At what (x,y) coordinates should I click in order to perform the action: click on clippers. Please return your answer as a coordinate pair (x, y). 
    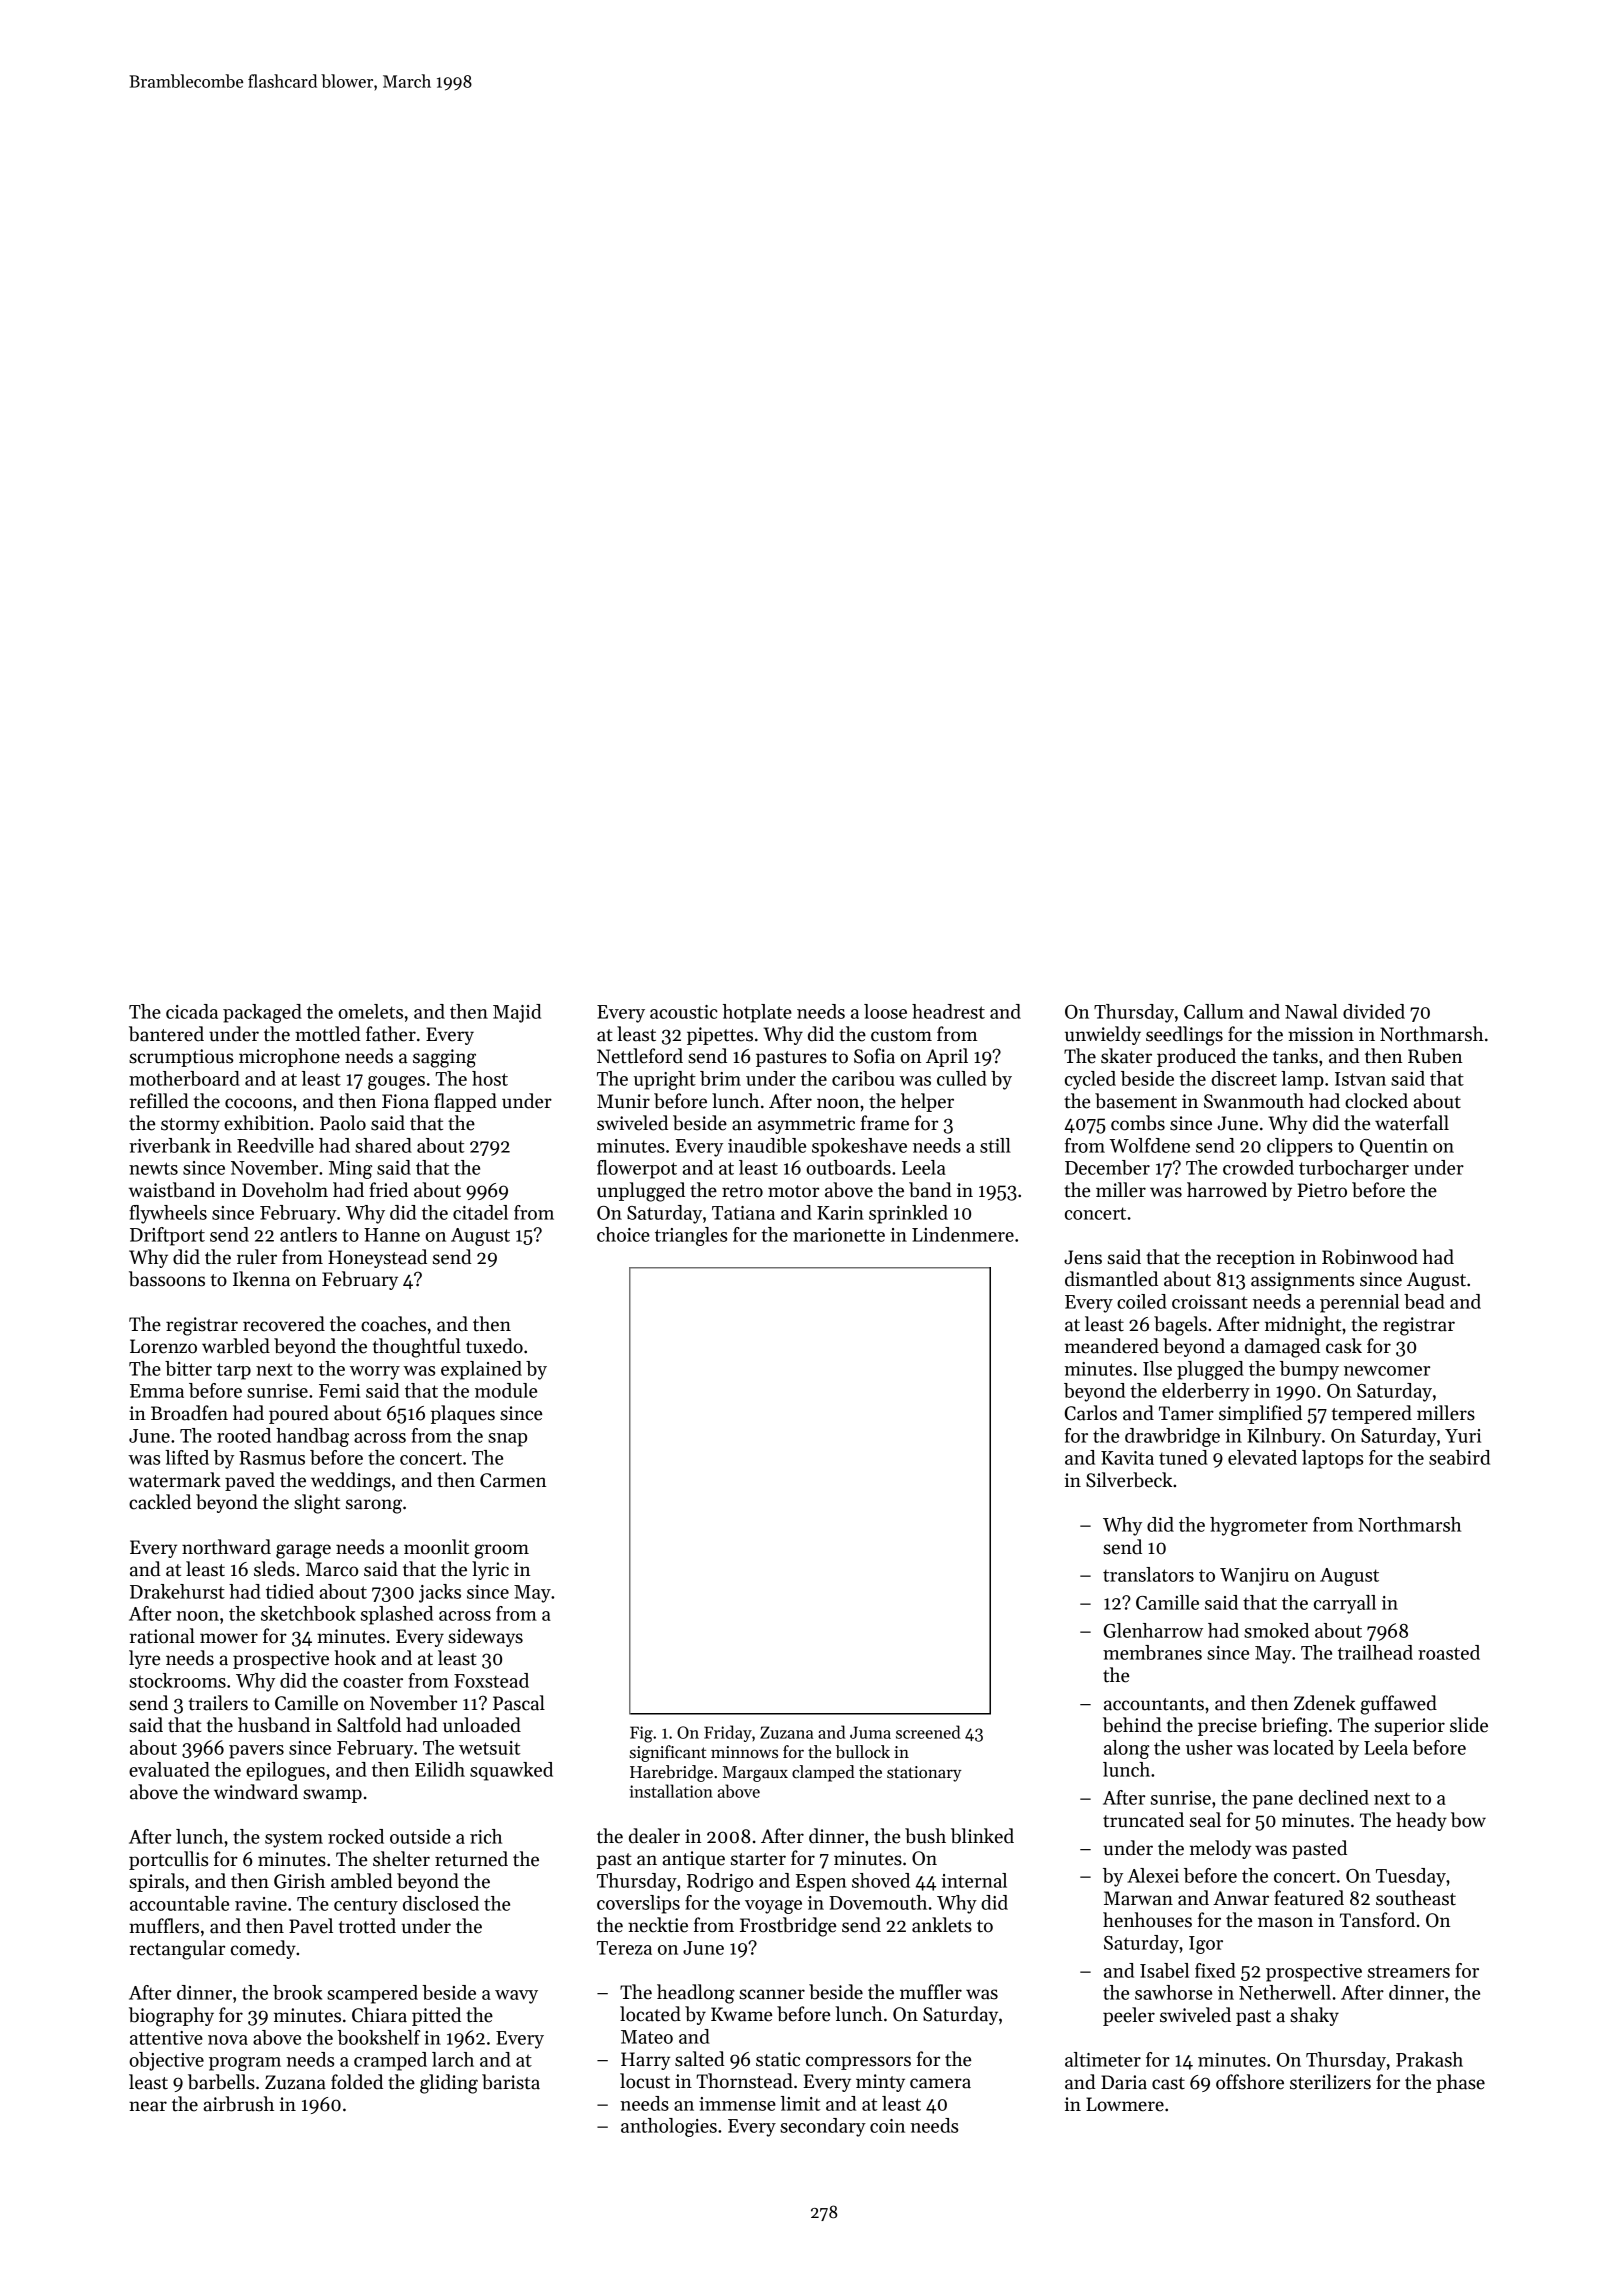
    Looking at the image, I should click on (1300, 1147).
